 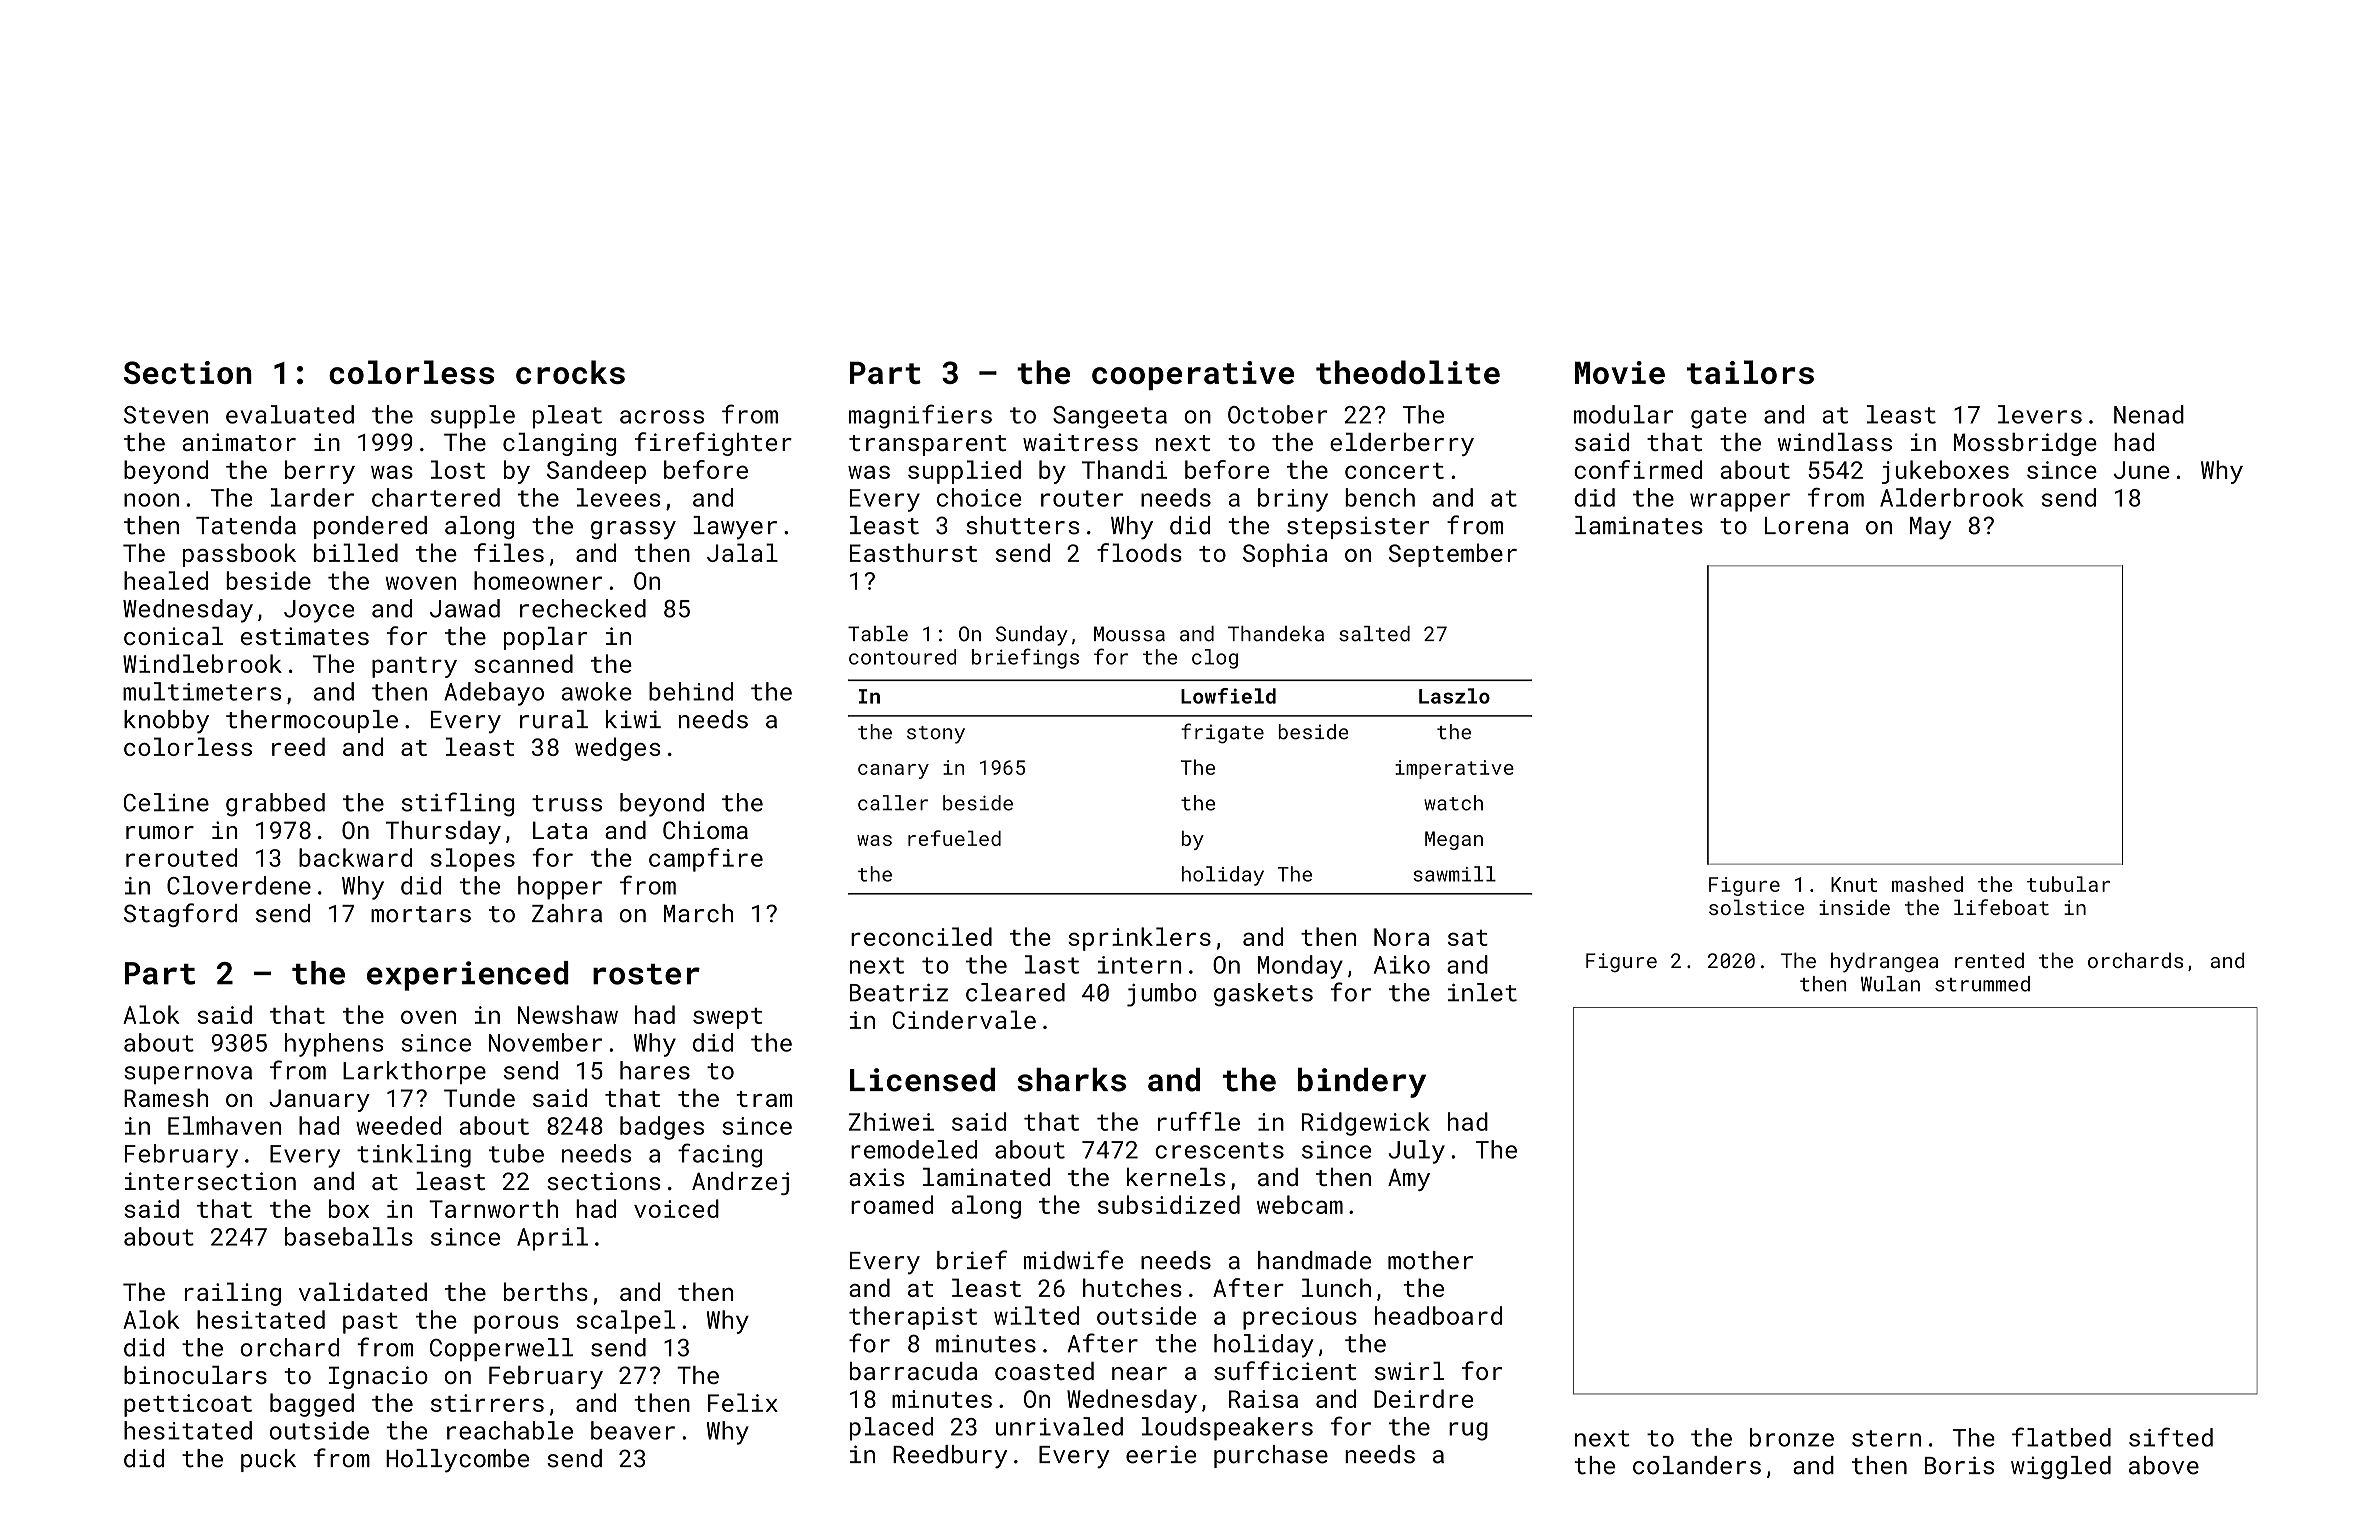 What do you see at coordinates (1193, 375) in the page?
I see `cooperative` at bounding box center [1193, 375].
